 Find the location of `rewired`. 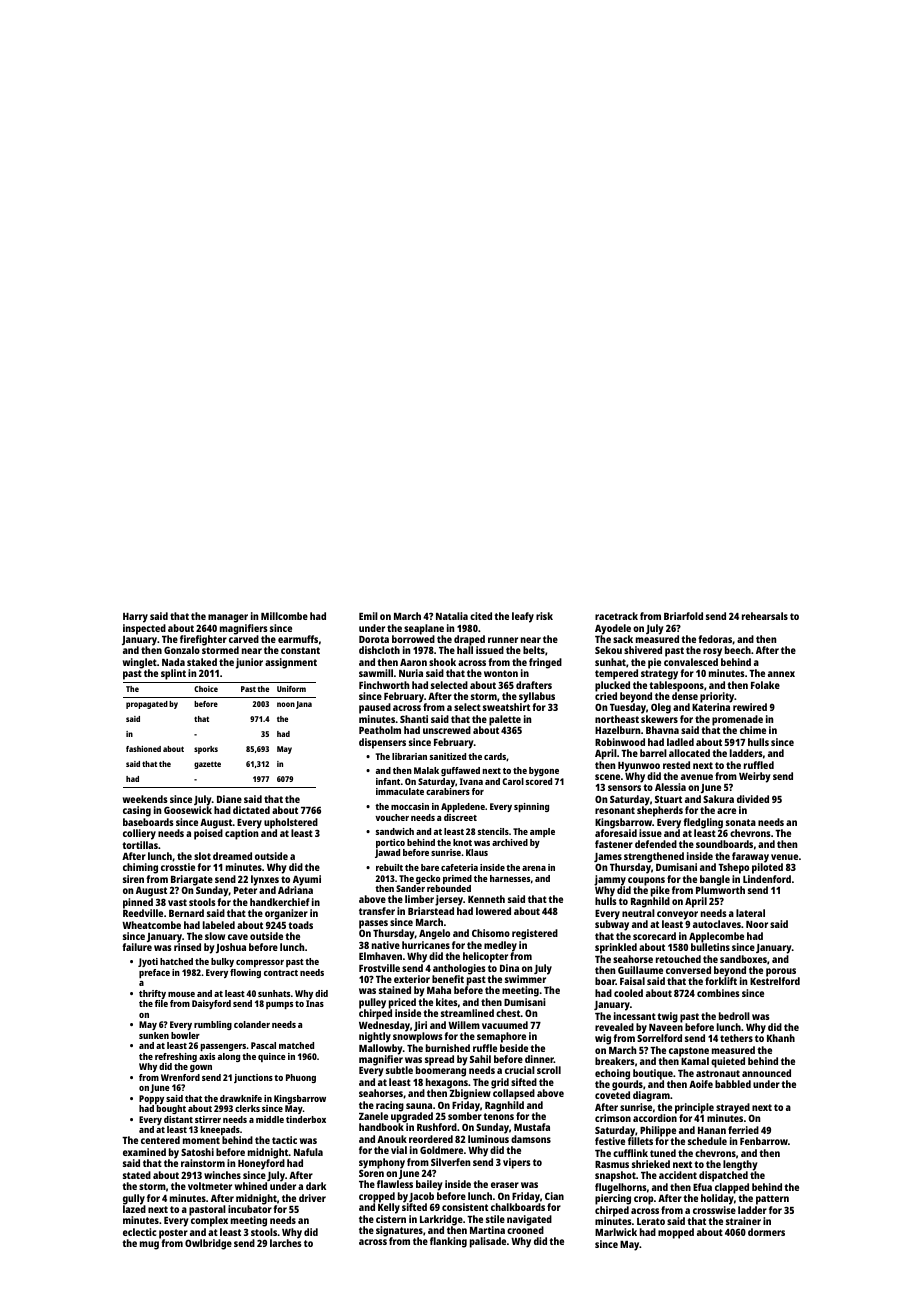

rewired is located at coordinates (750, 707).
